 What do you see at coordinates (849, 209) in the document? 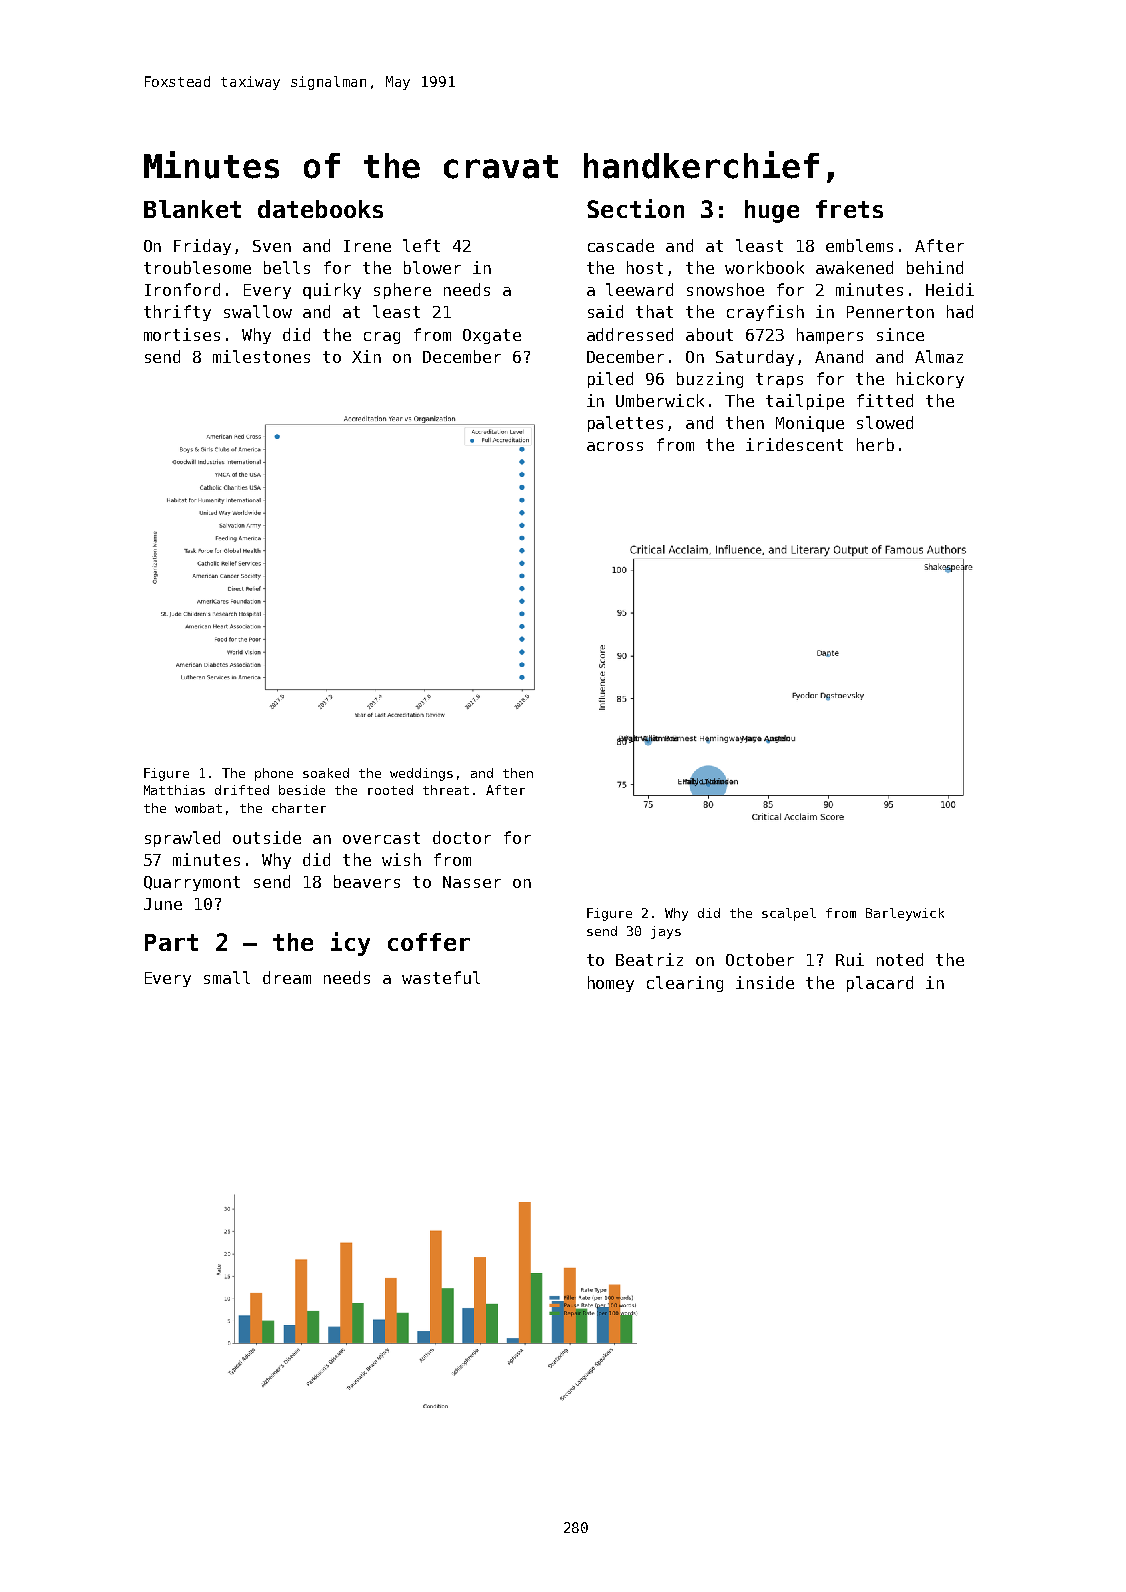
I see `frets` at bounding box center [849, 209].
